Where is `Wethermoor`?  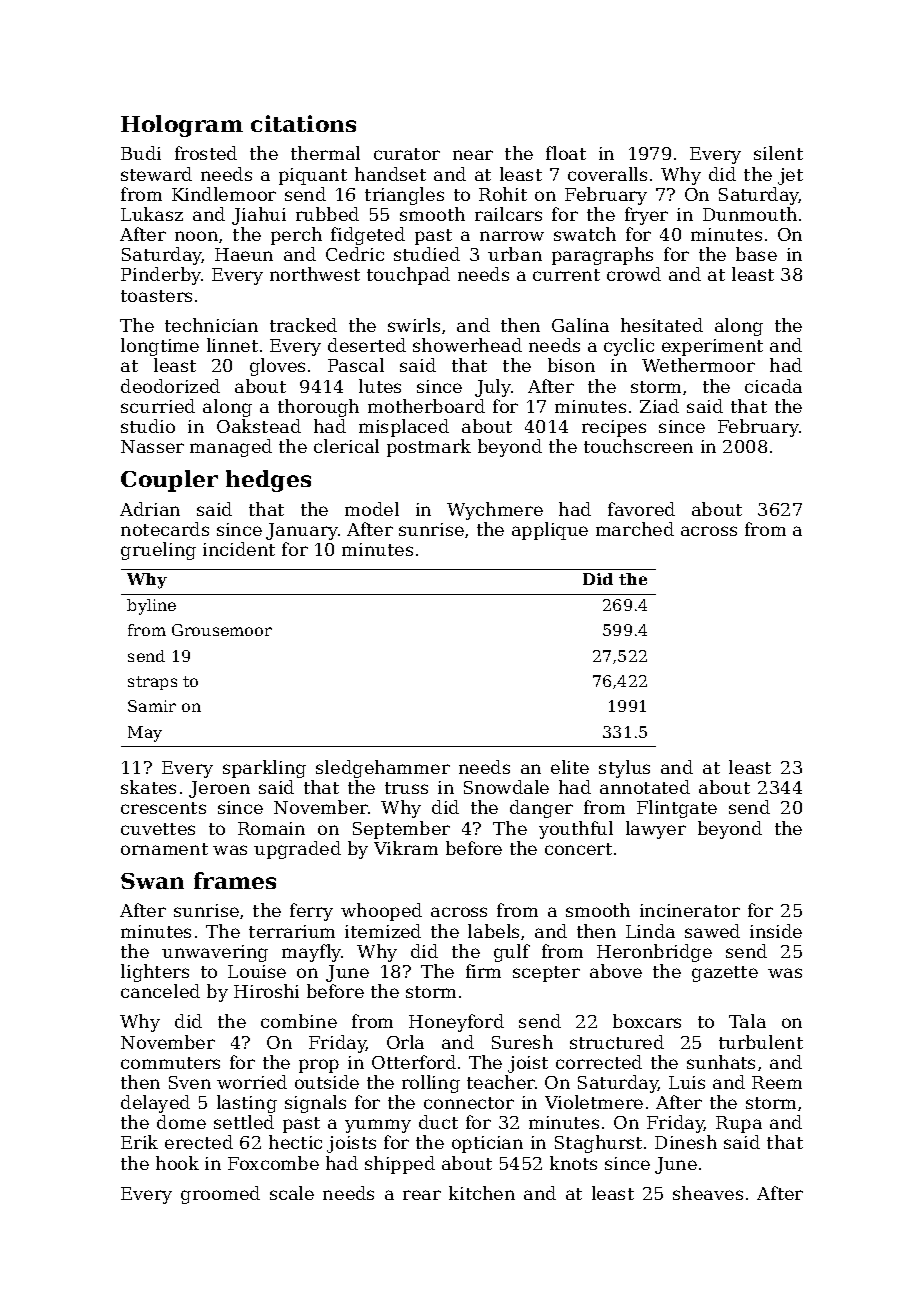
Wethermoor is located at coordinates (698, 365).
